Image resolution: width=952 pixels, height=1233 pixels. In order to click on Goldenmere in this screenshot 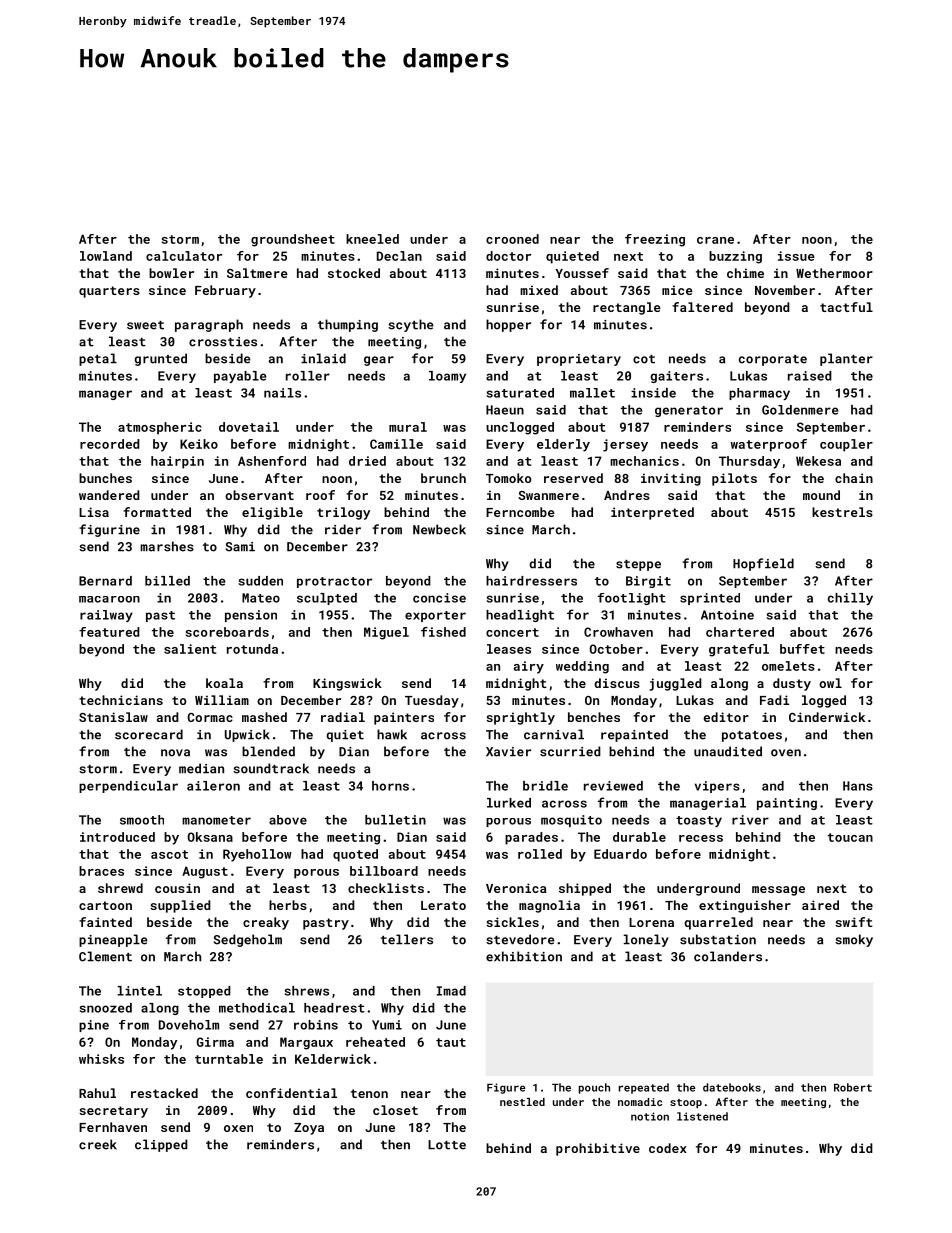, I will do `click(800, 410)`.
